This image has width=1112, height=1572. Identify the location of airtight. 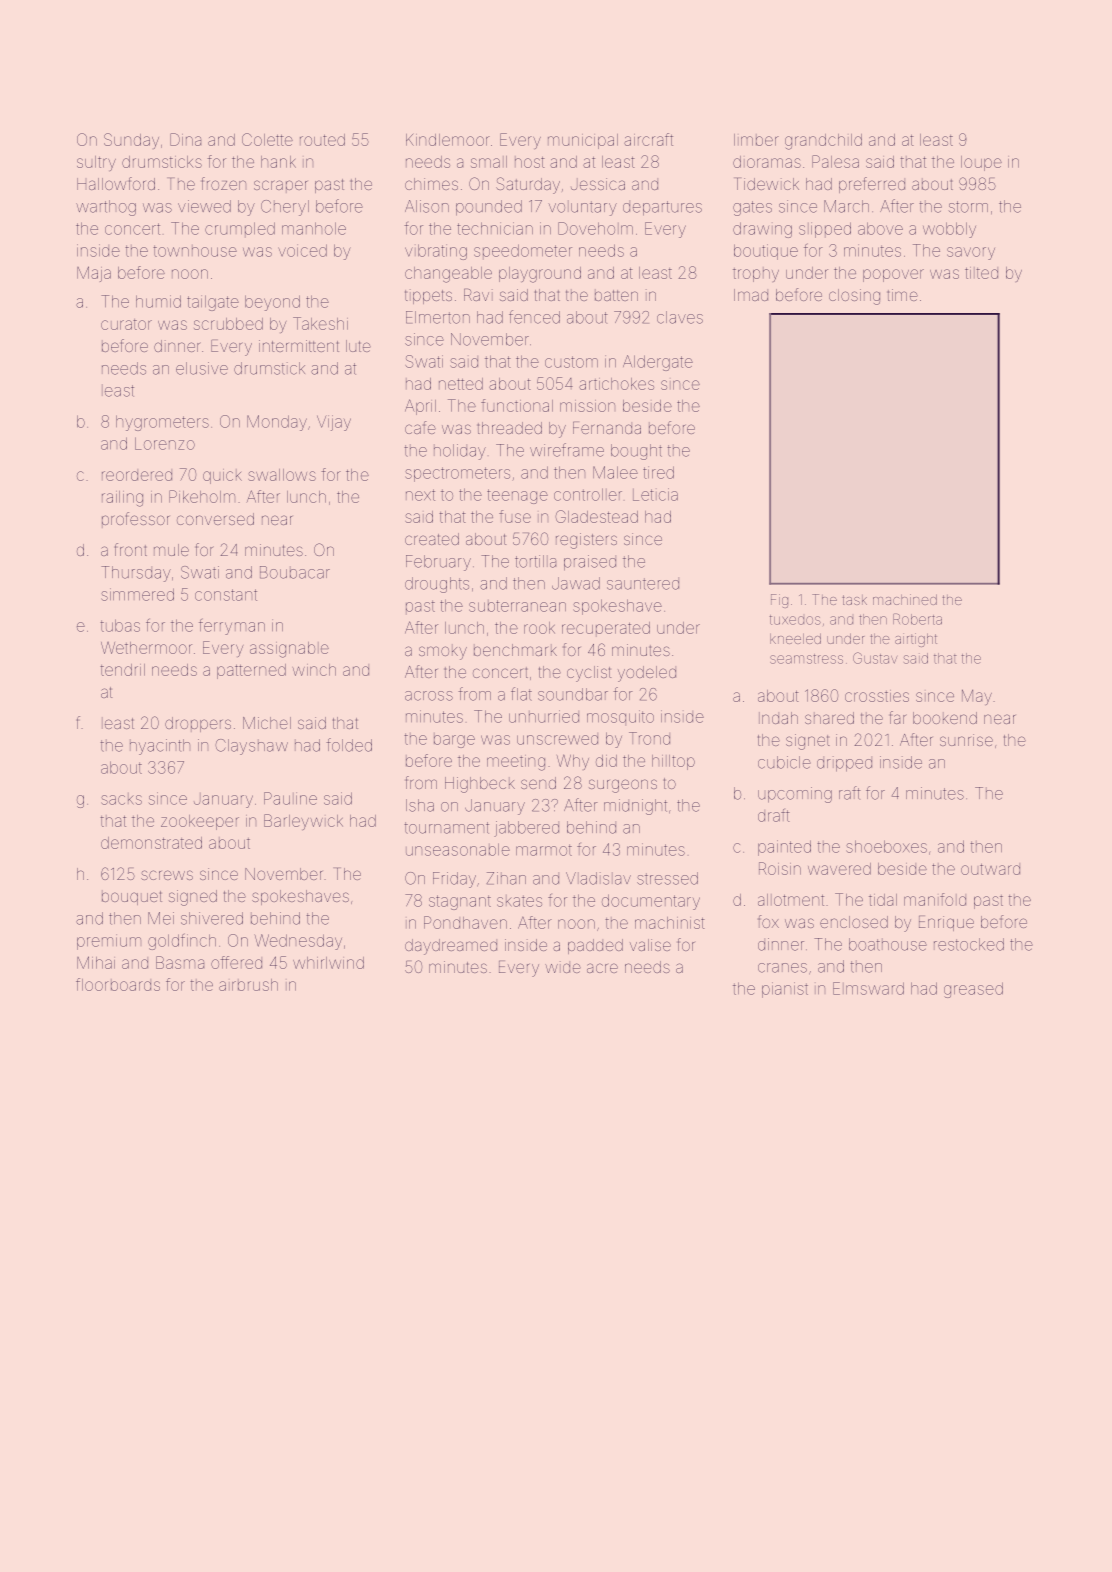
(916, 640).
